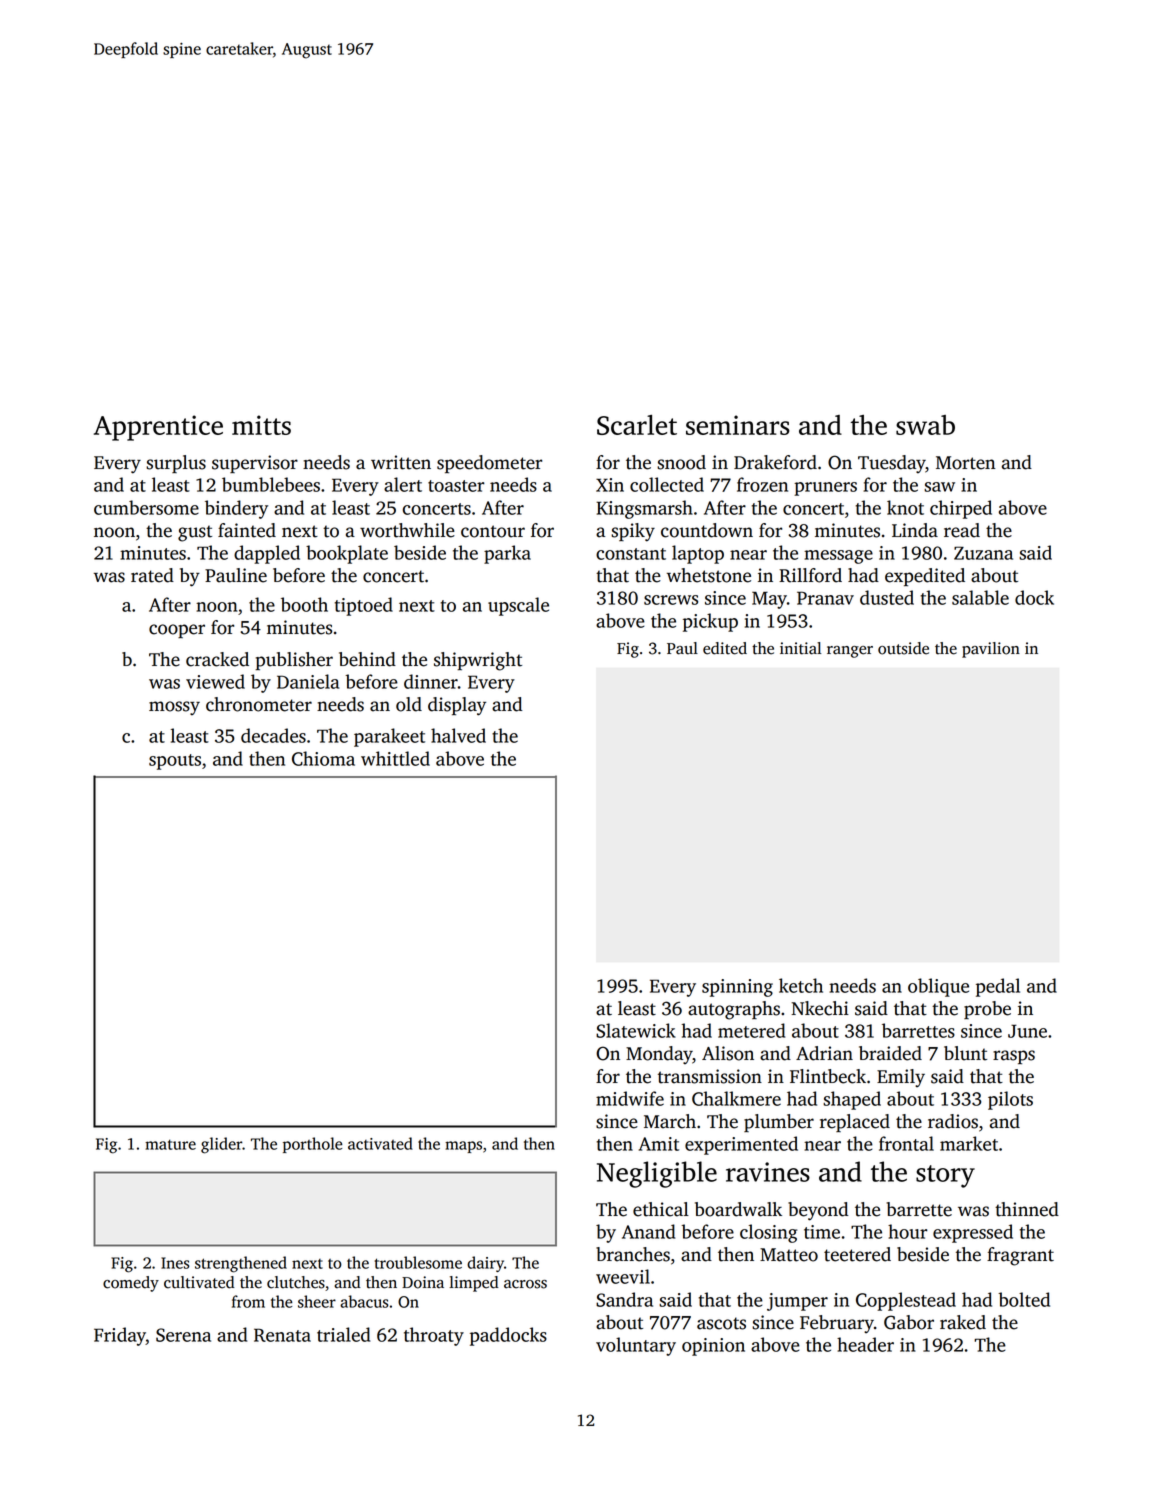  I want to click on mature, so click(170, 1145).
